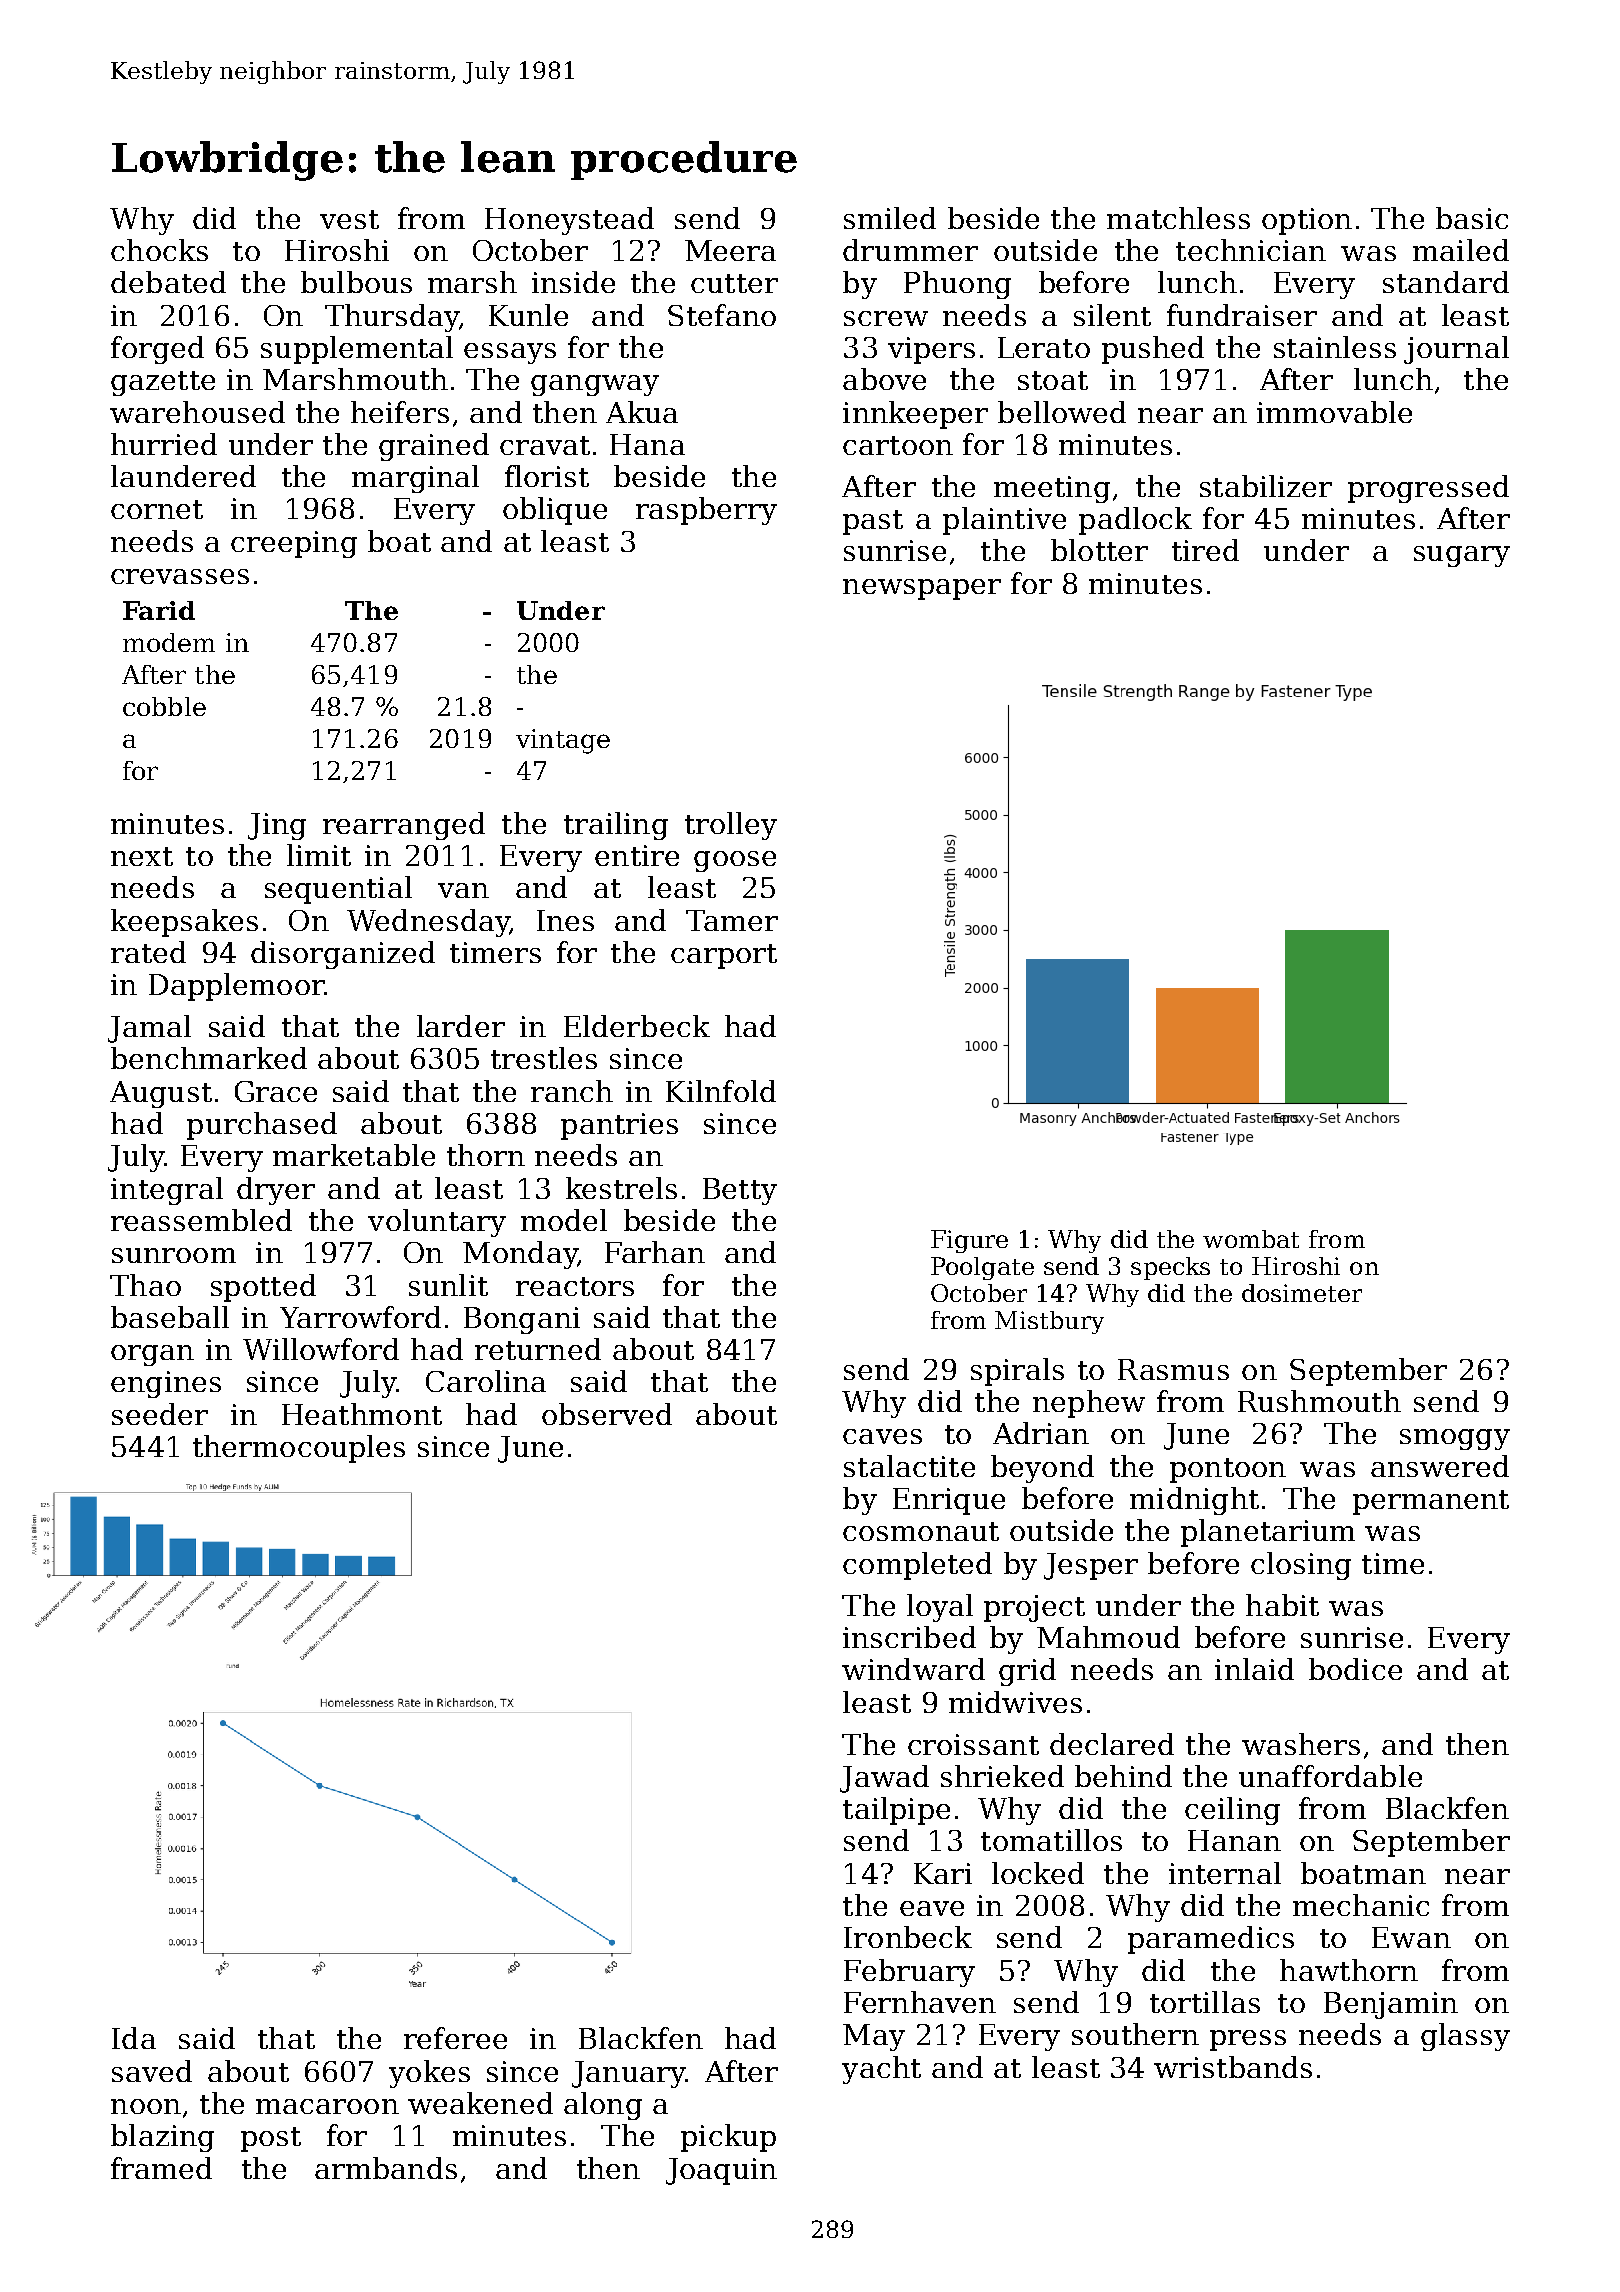  Describe the element at coordinates (159, 250) in the screenshot. I see `chocks` at that location.
